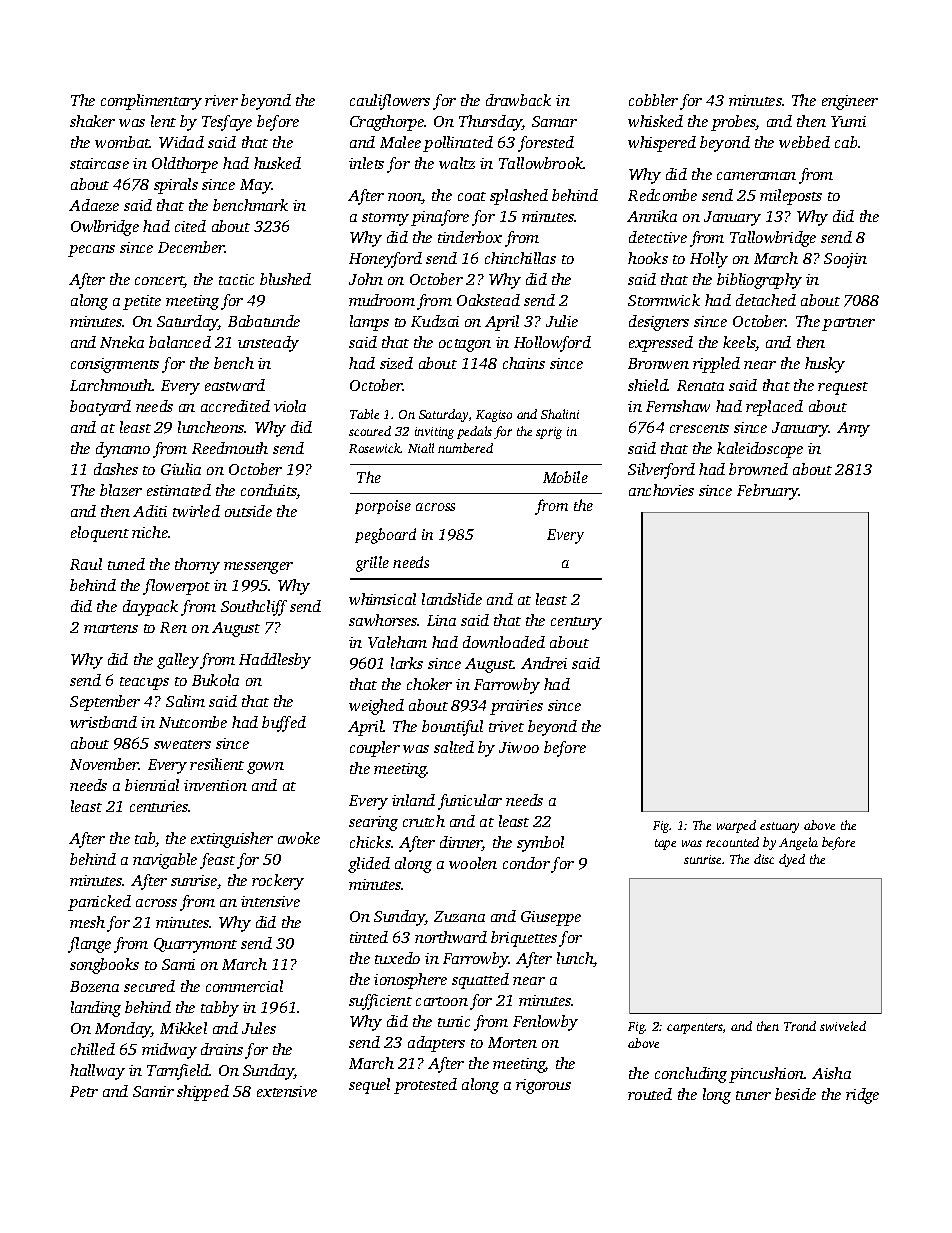 The height and width of the screenshot is (1233, 952). What do you see at coordinates (576, 623) in the screenshot?
I see `century` at bounding box center [576, 623].
